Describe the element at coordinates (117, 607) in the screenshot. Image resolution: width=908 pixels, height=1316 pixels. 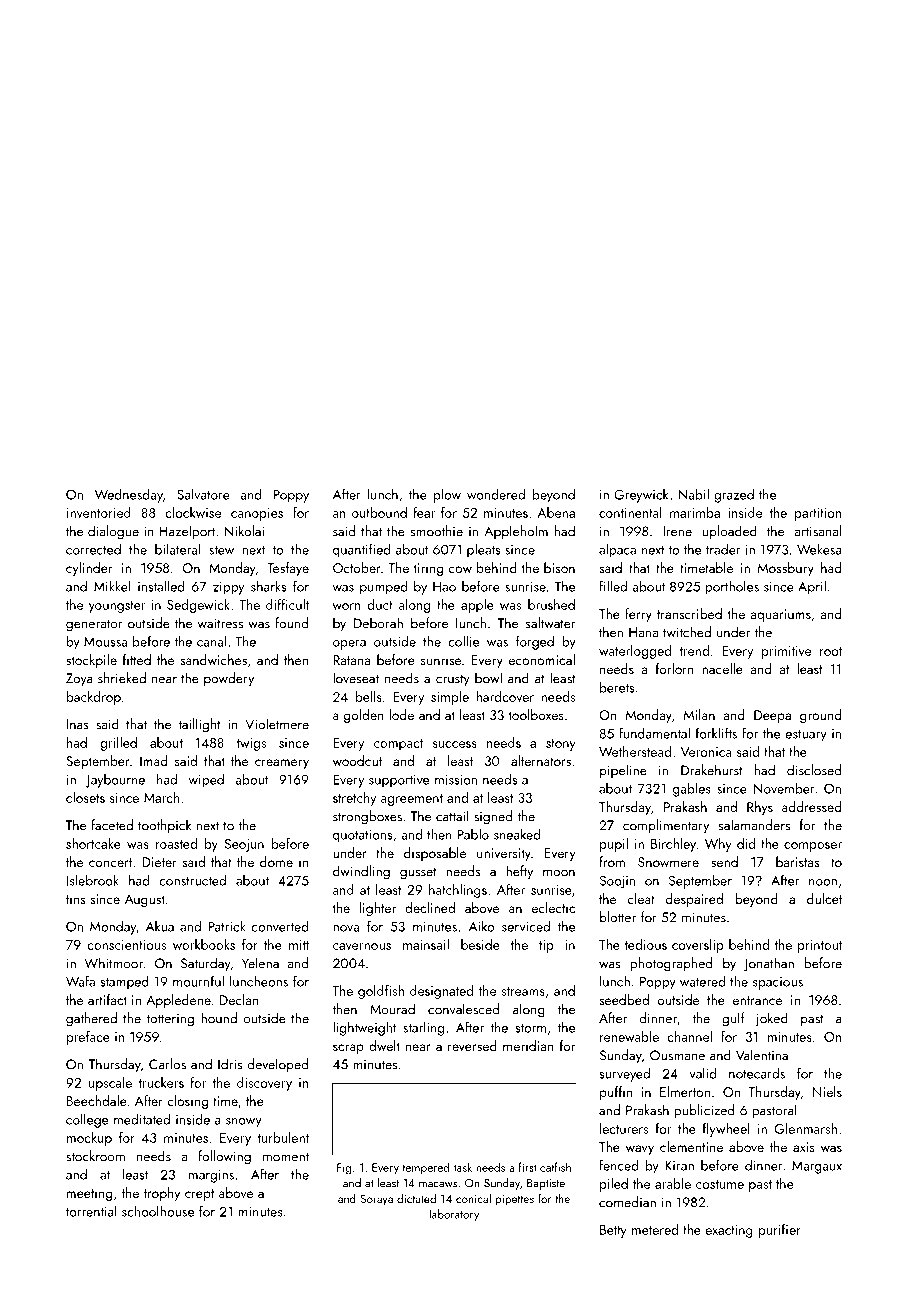
I see `youngster` at that location.
